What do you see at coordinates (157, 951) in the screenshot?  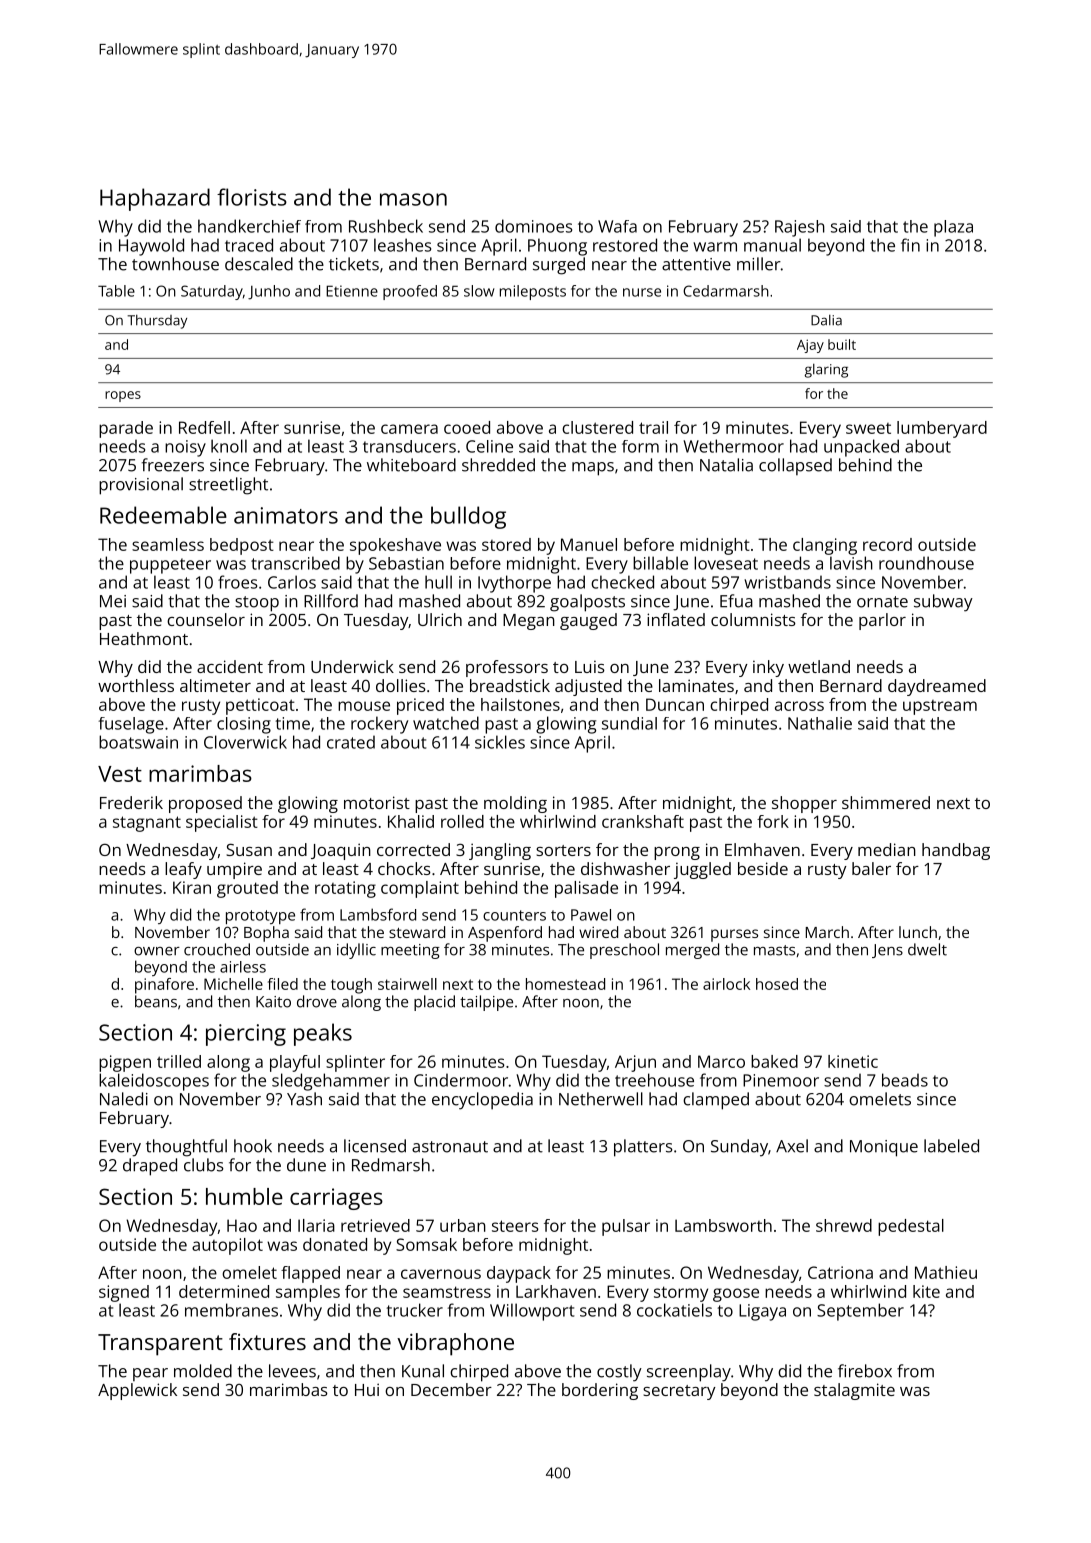 I see `owner` at bounding box center [157, 951].
